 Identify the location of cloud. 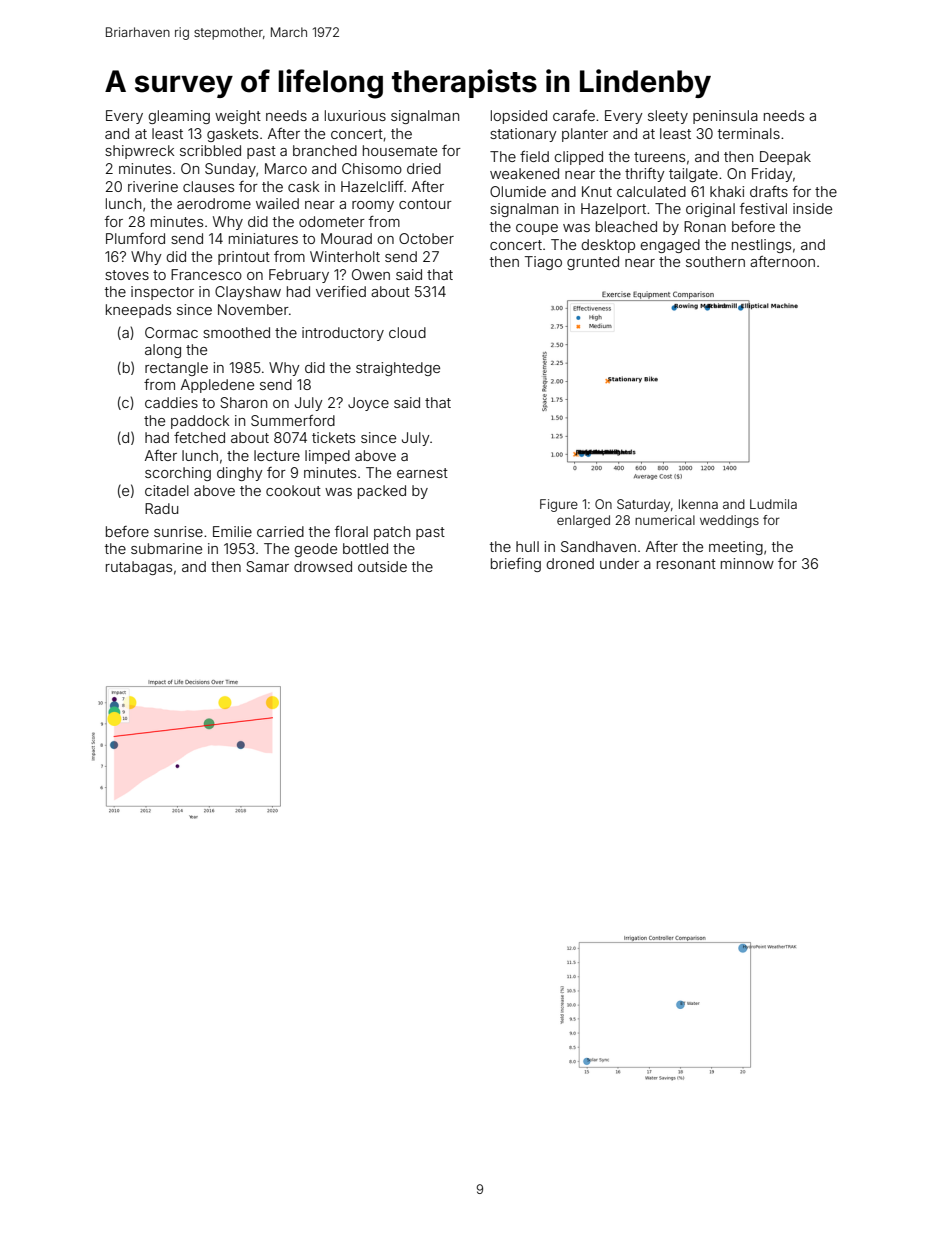
(407, 332).
